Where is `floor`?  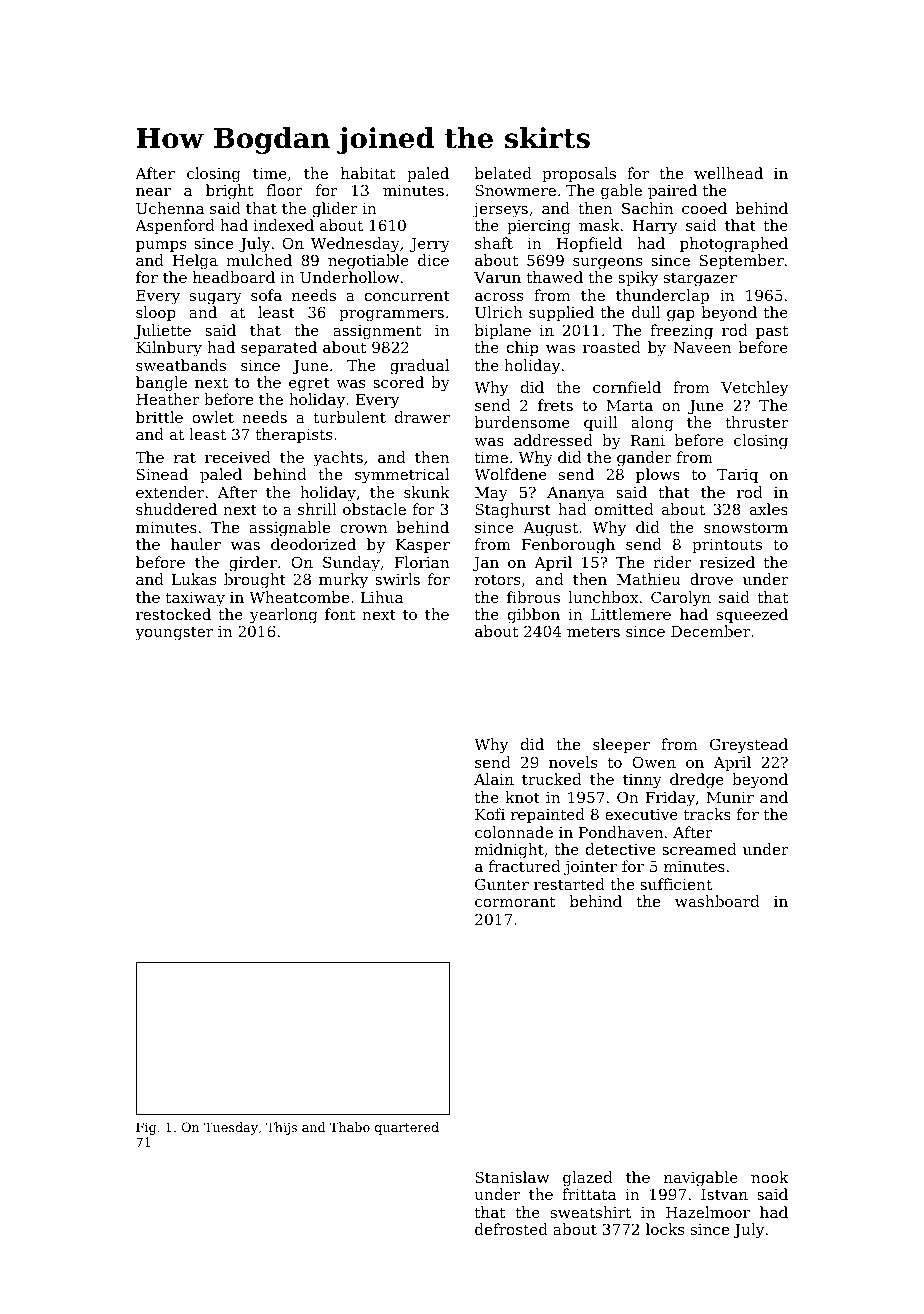 floor is located at coordinates (285, 190).
